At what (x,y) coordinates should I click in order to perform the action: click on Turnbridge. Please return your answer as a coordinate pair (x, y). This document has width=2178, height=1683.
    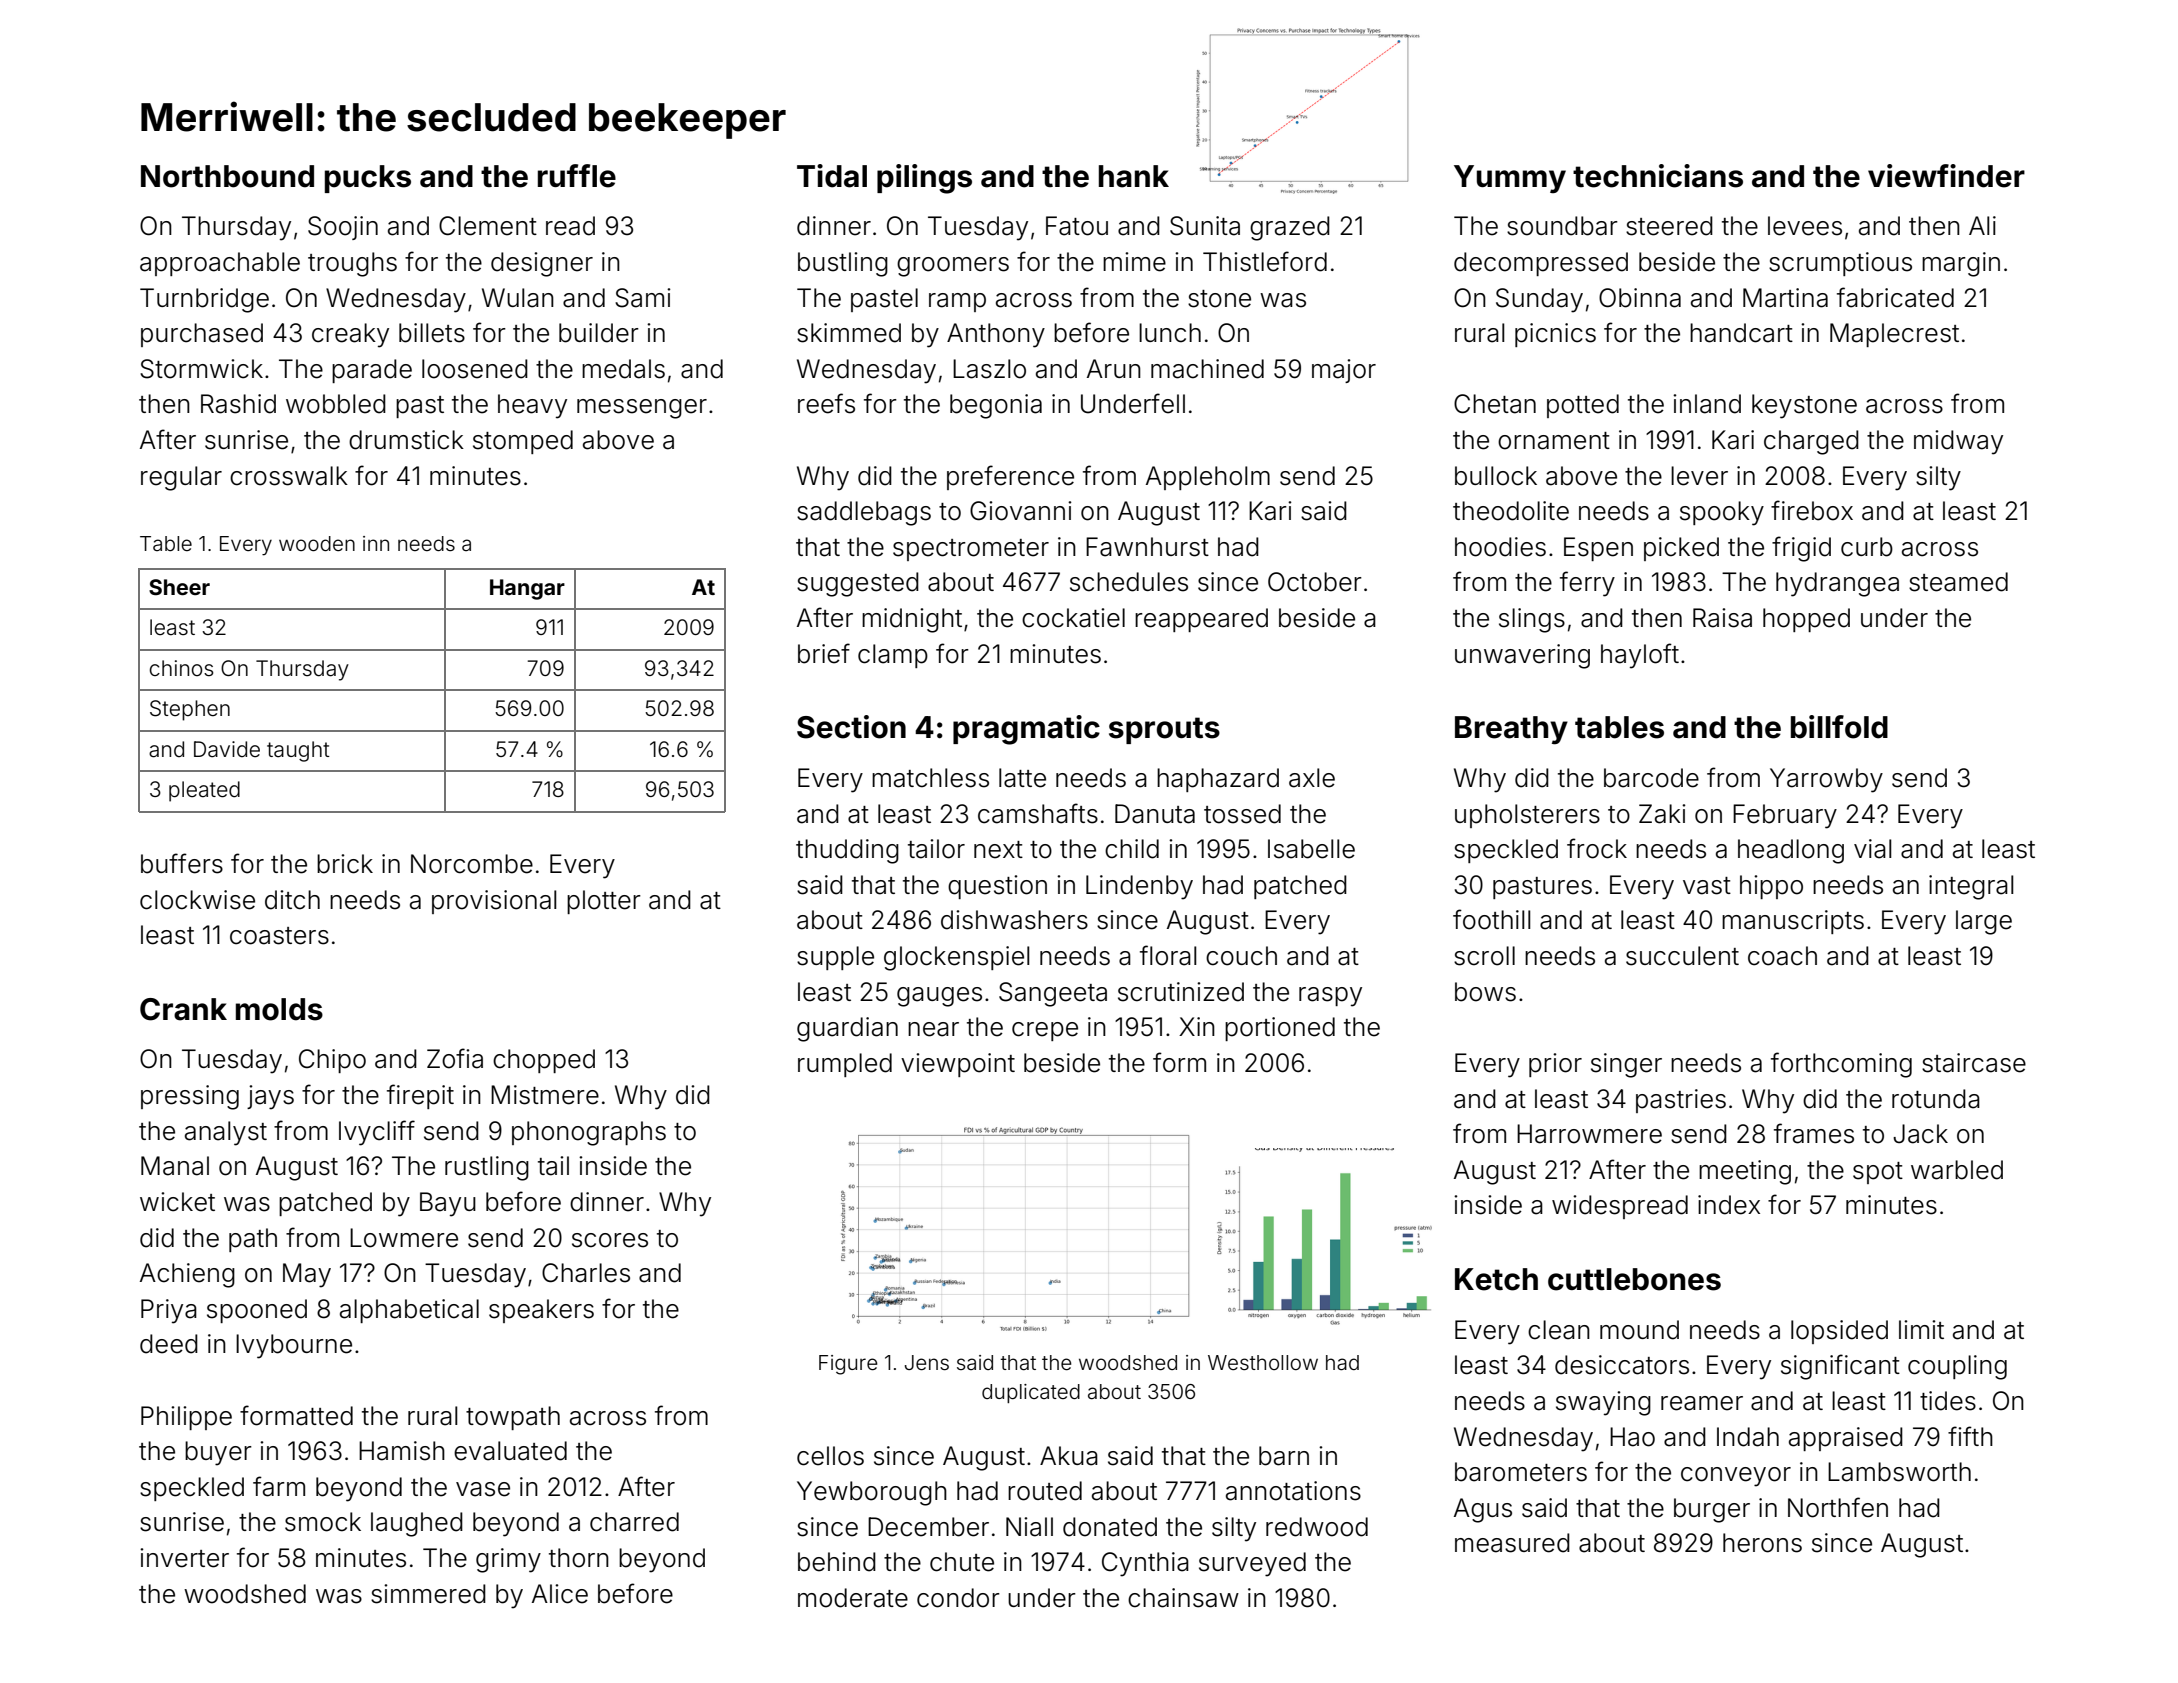
    Looking at the image, I should click on (204, 300).
